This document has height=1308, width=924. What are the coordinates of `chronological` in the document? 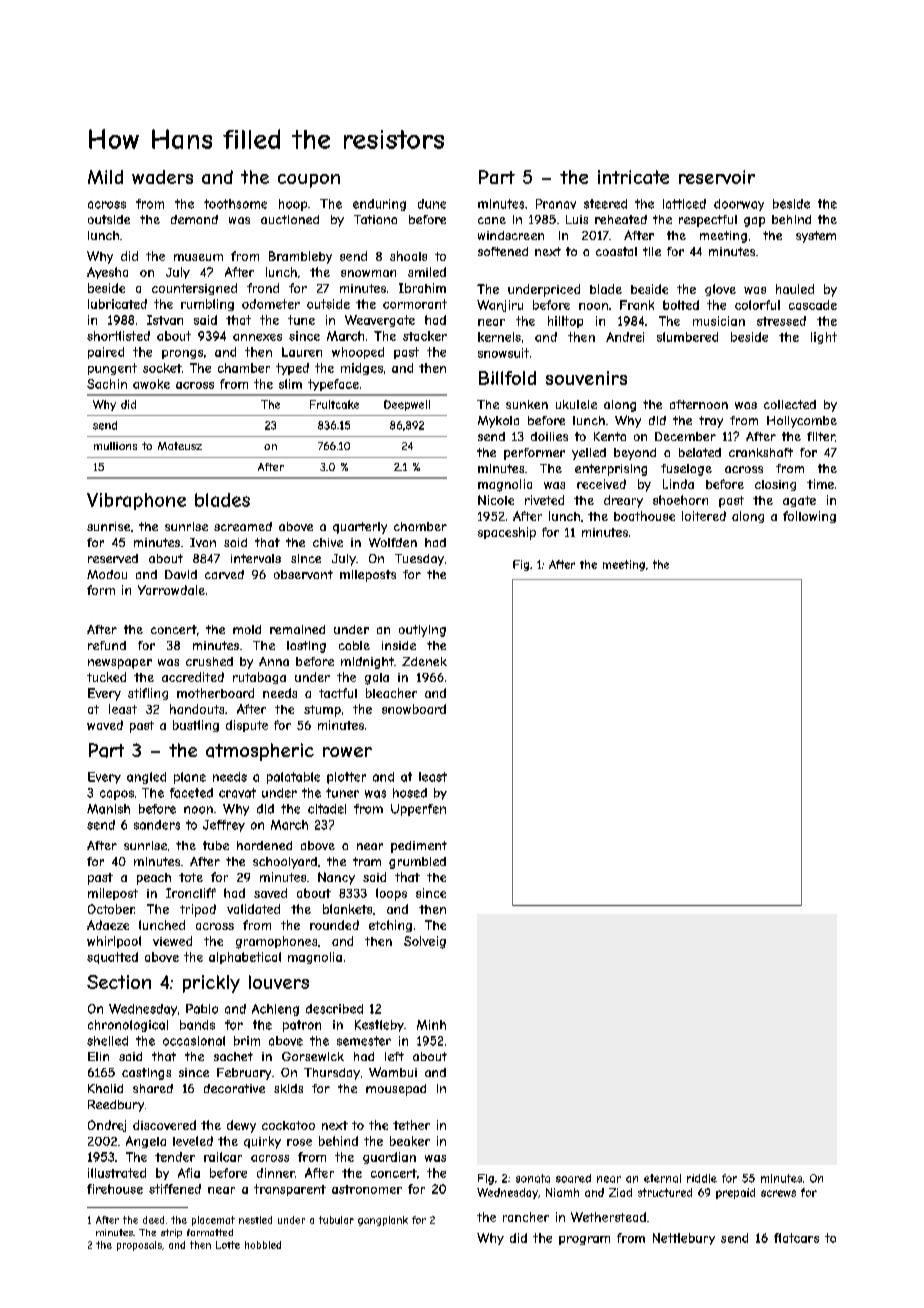 It's located at (128, 1026).
